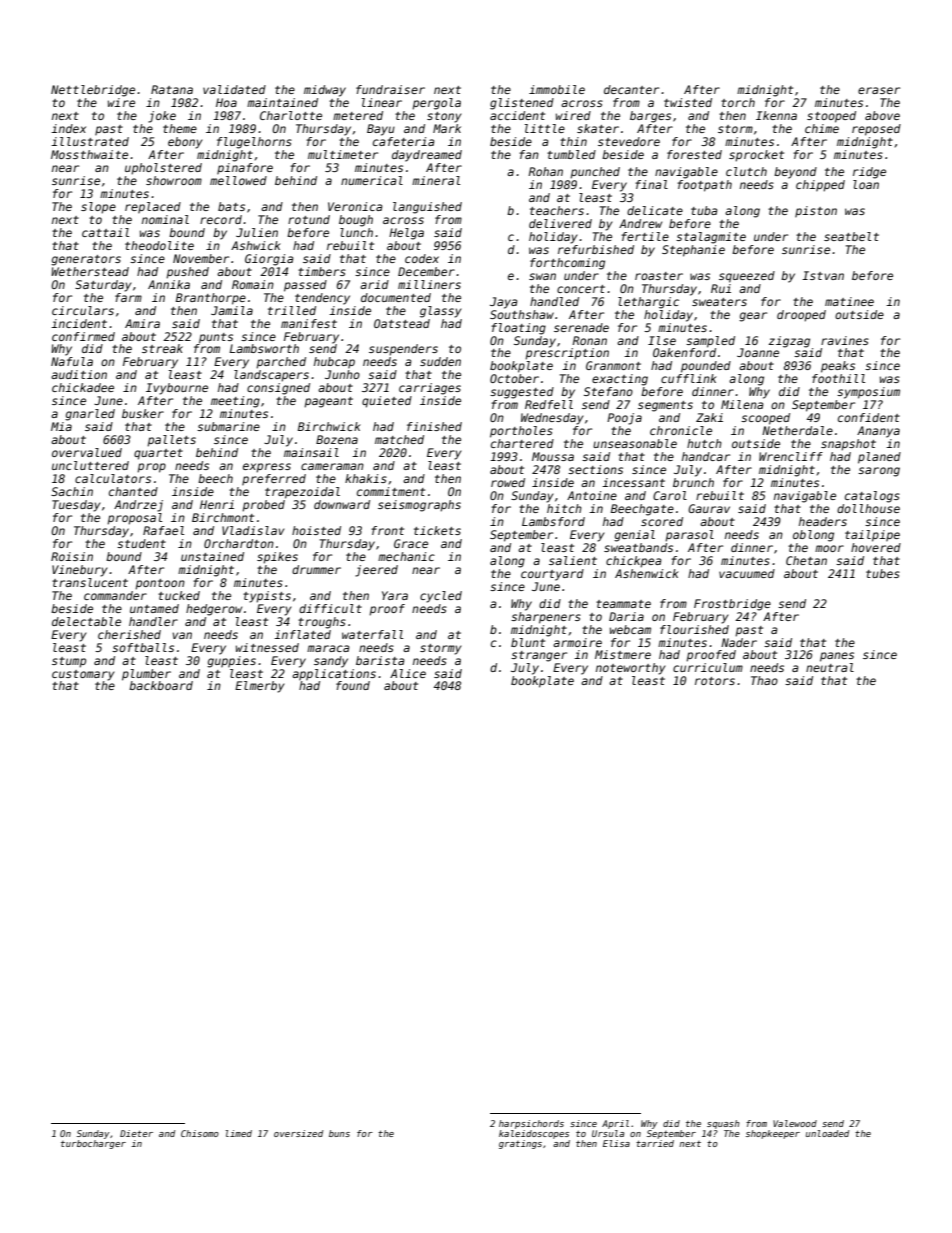 This image has width=952, height=1233. What do you see at coordinates (539, 656) in the image?
I see `stranger` at bounding box center [539, 656].
